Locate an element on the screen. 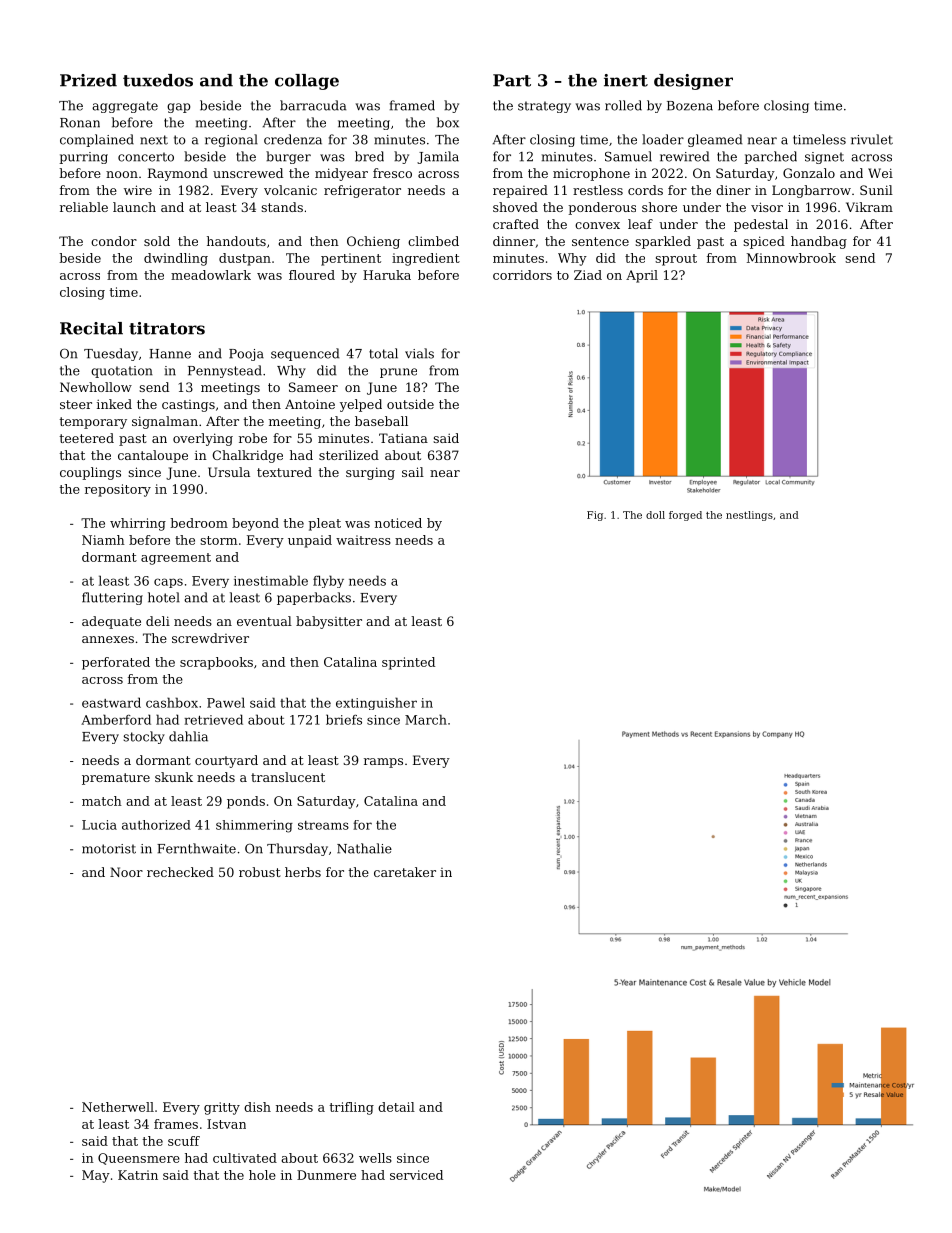  baseball is located at coordinates (381, 421).
